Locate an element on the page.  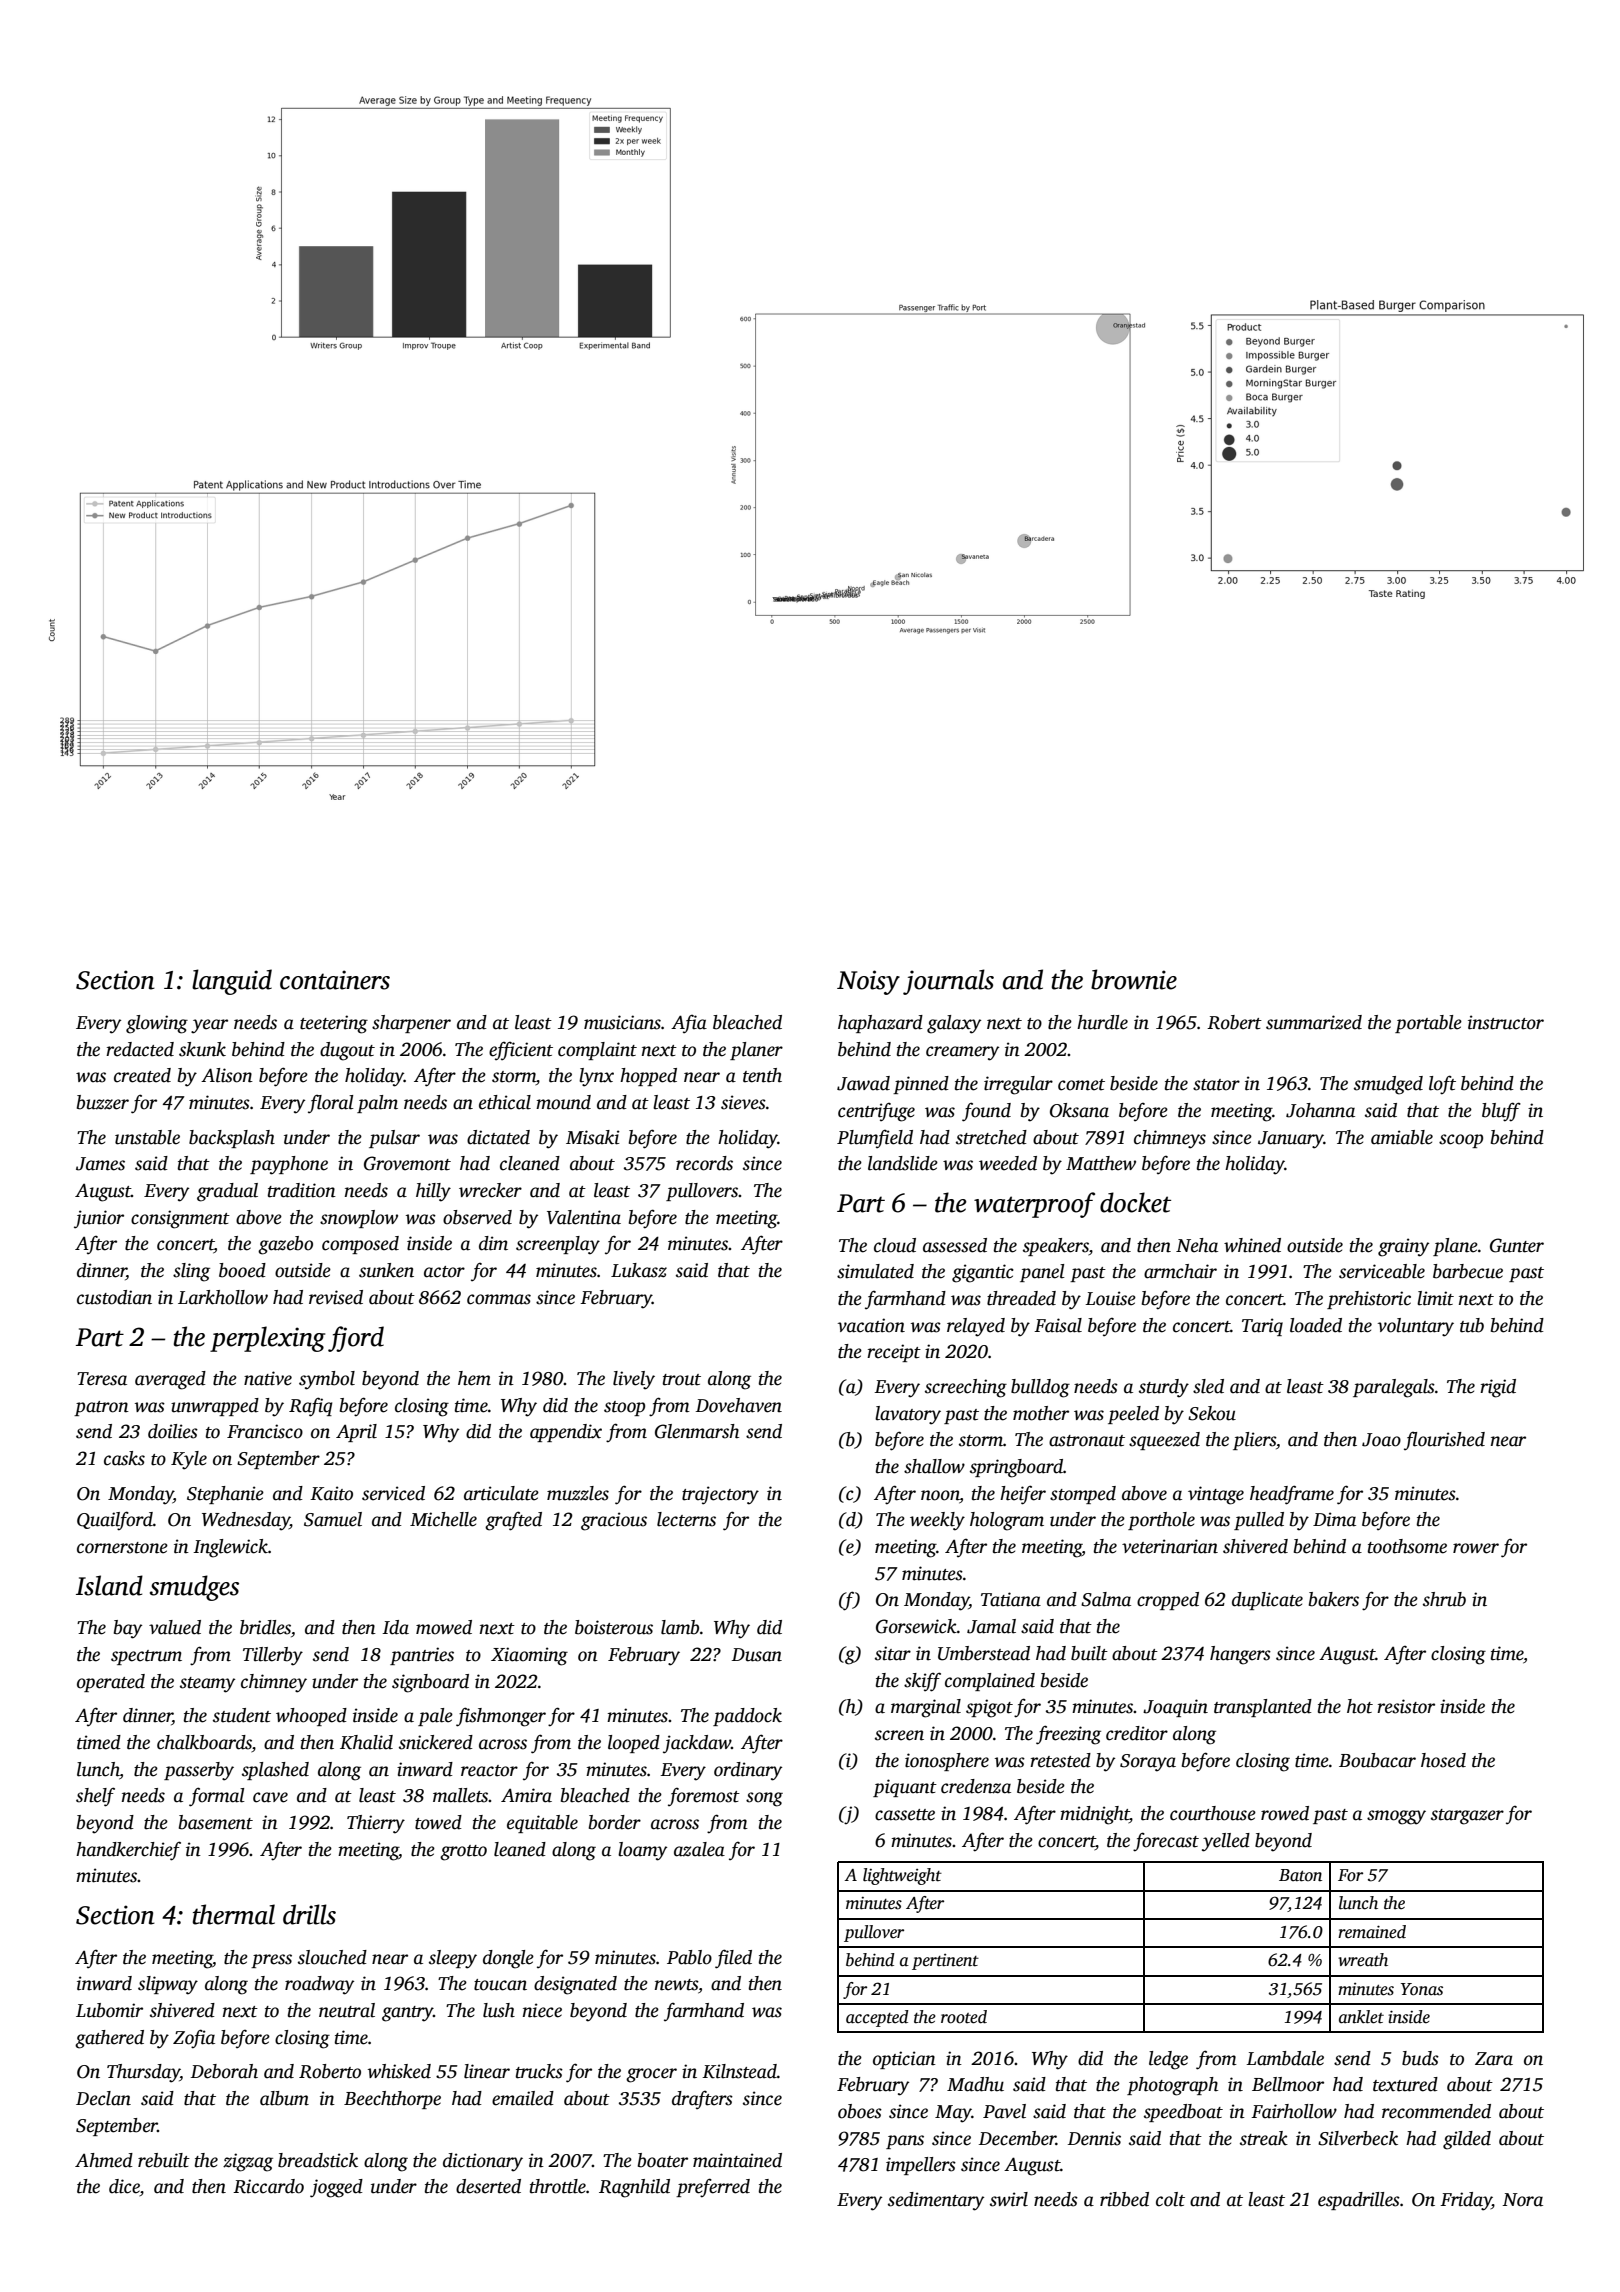
containers is located at coordinates (335, 980).
